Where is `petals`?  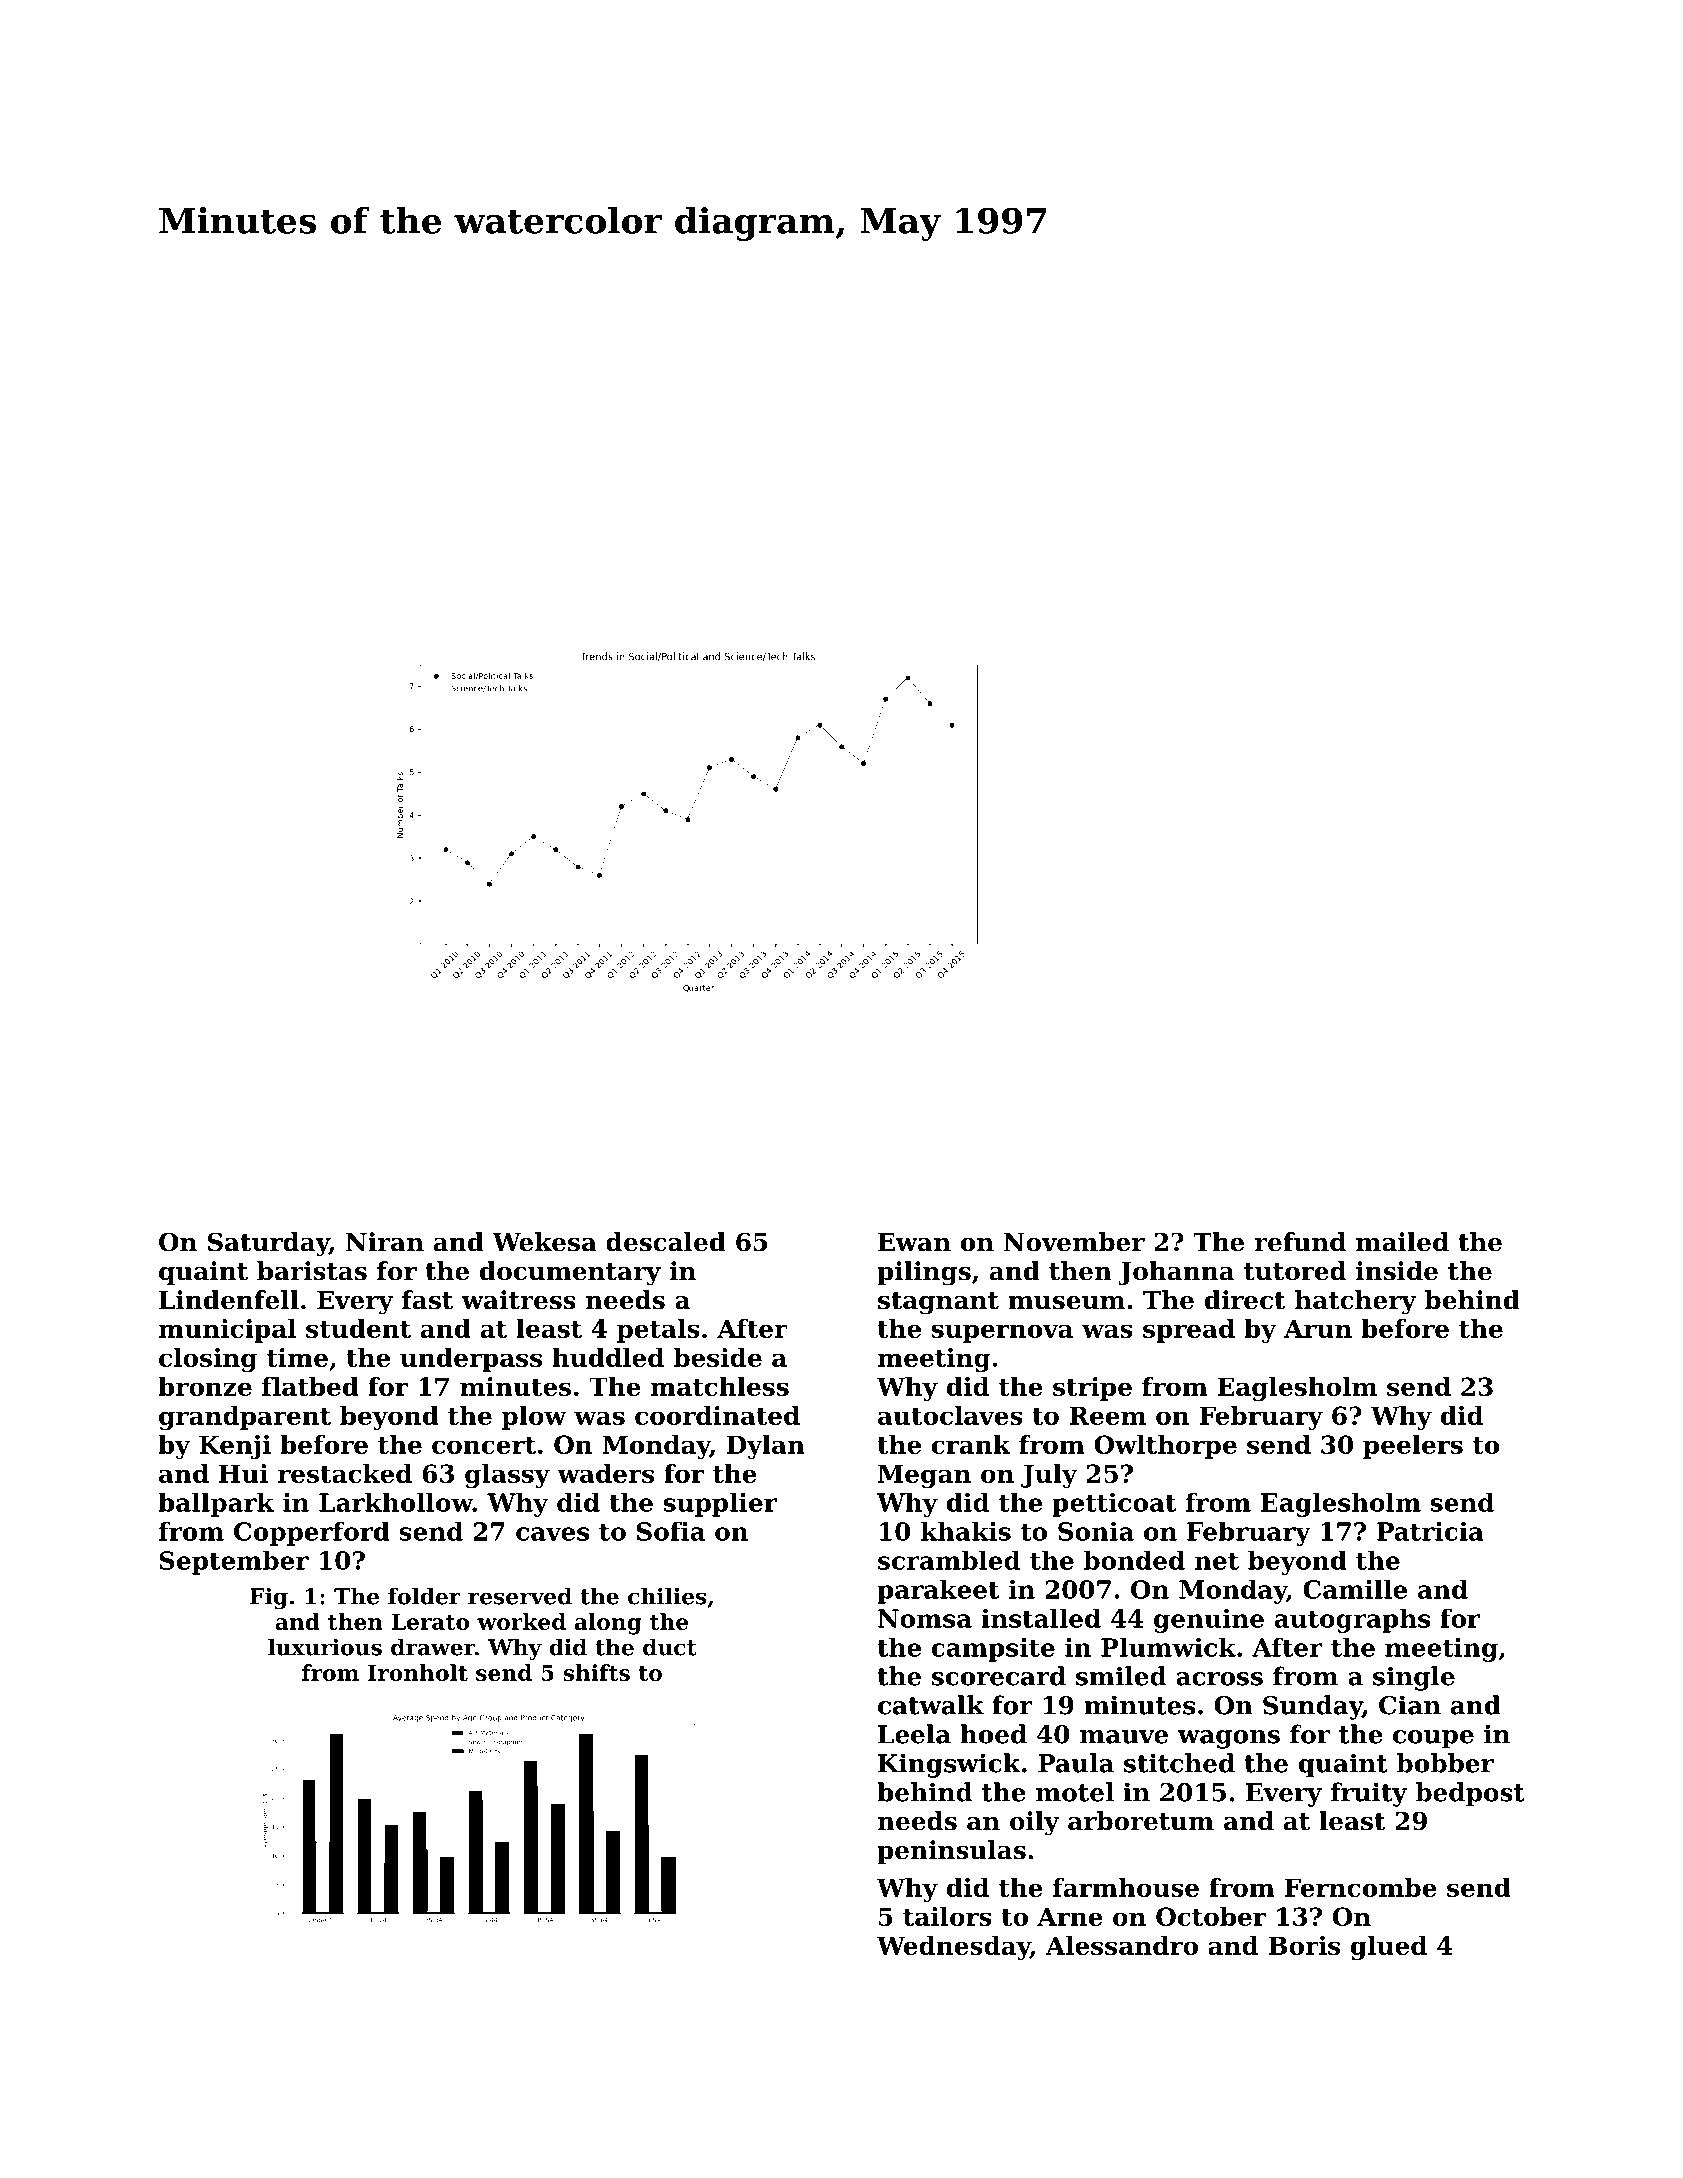 petals is located at coordinates (658, 1331).
